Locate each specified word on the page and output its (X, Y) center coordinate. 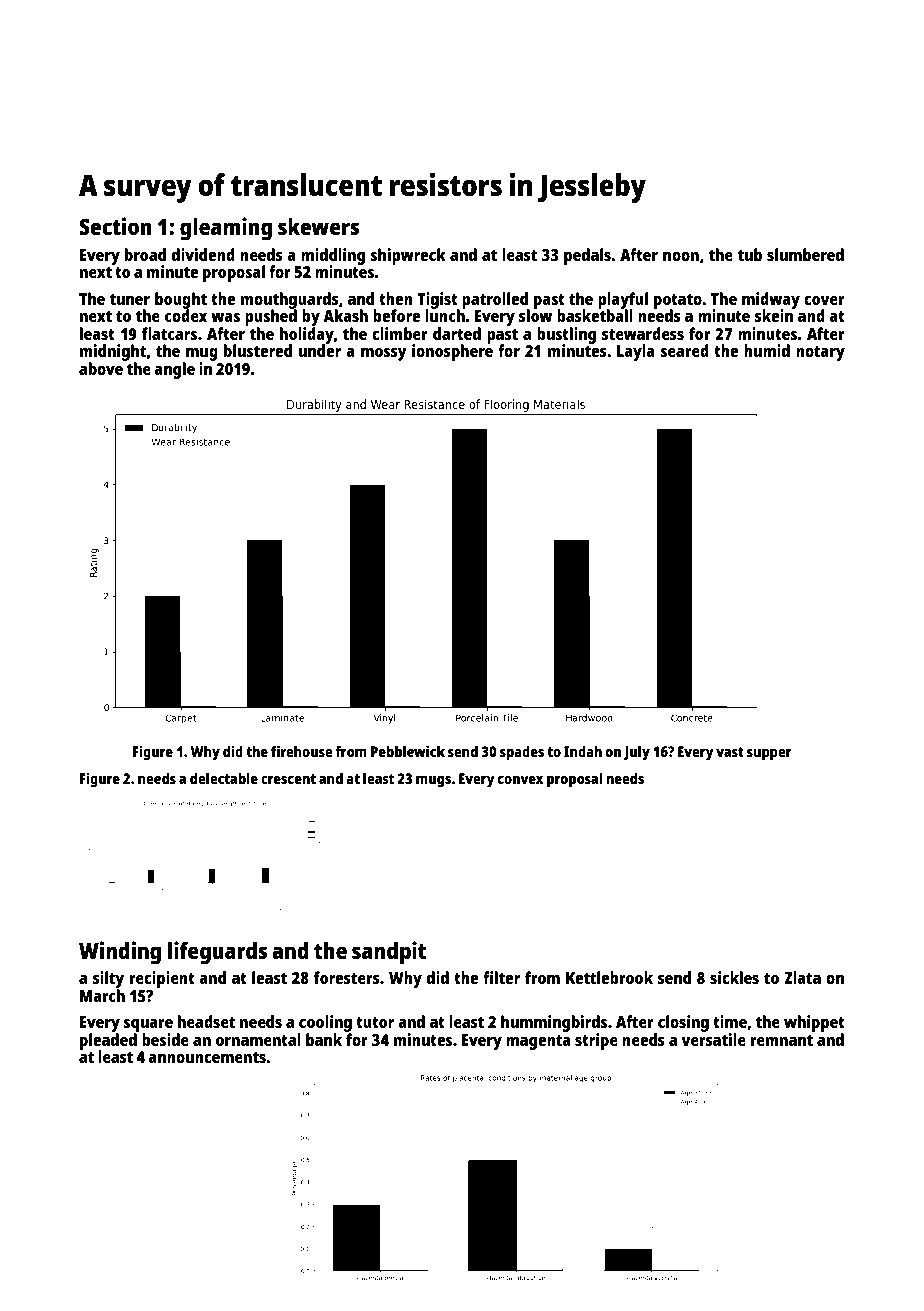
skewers (318, 226)
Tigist (437, 300)
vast (730, 752)
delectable (224, 778)
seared (685, 350)
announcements (207, 1057)
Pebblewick (408, 751)
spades (522, 753)
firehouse (302, 751)
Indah (583, 751)
